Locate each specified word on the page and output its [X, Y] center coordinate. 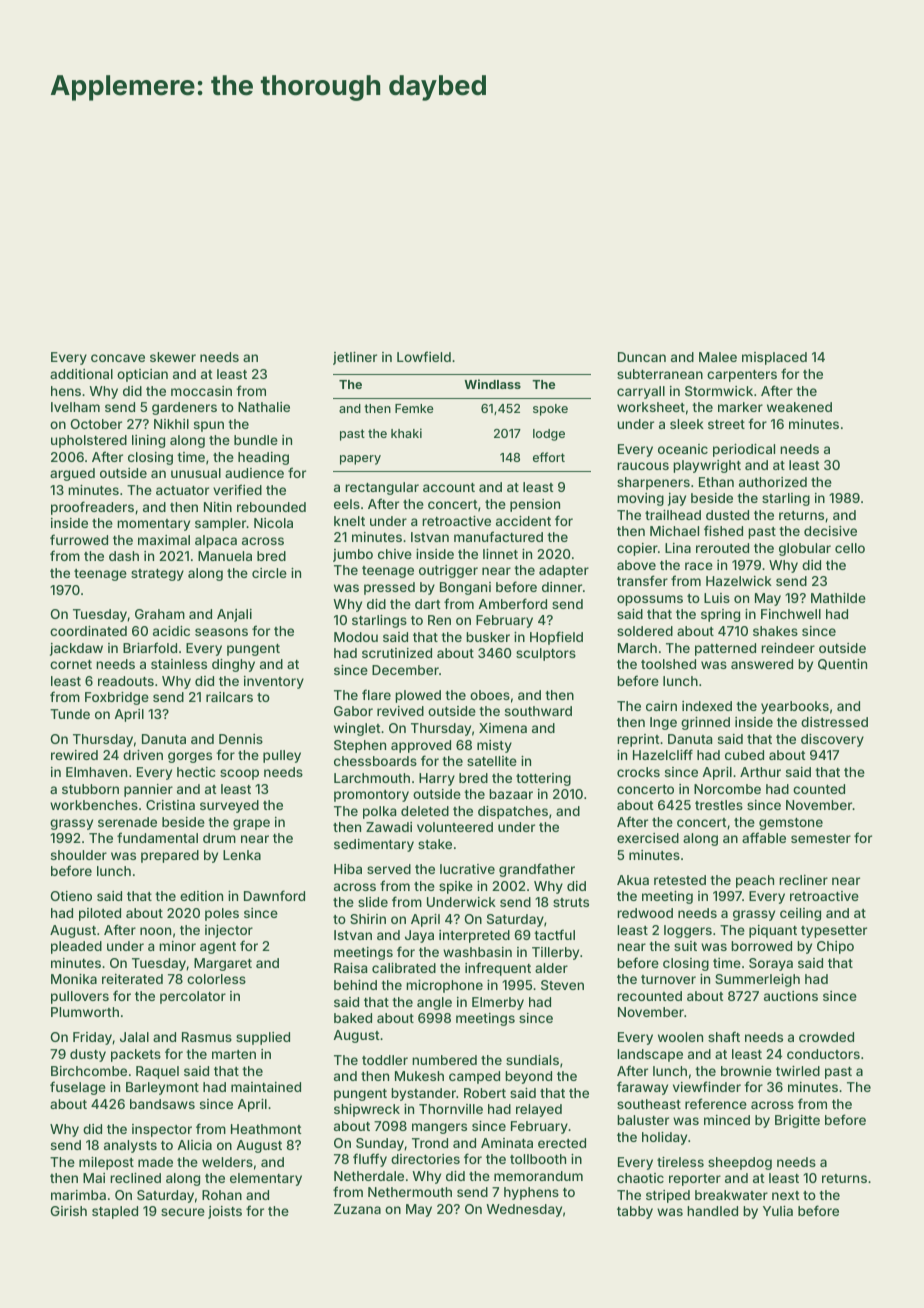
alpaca [216, 541]
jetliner [355, 358]
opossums [650, 600]
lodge [549, 435]
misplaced [774, 358]
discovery [832, 740]
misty [494, 746]
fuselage [78, 1088]
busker [488, 637]
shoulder [79, 855]
